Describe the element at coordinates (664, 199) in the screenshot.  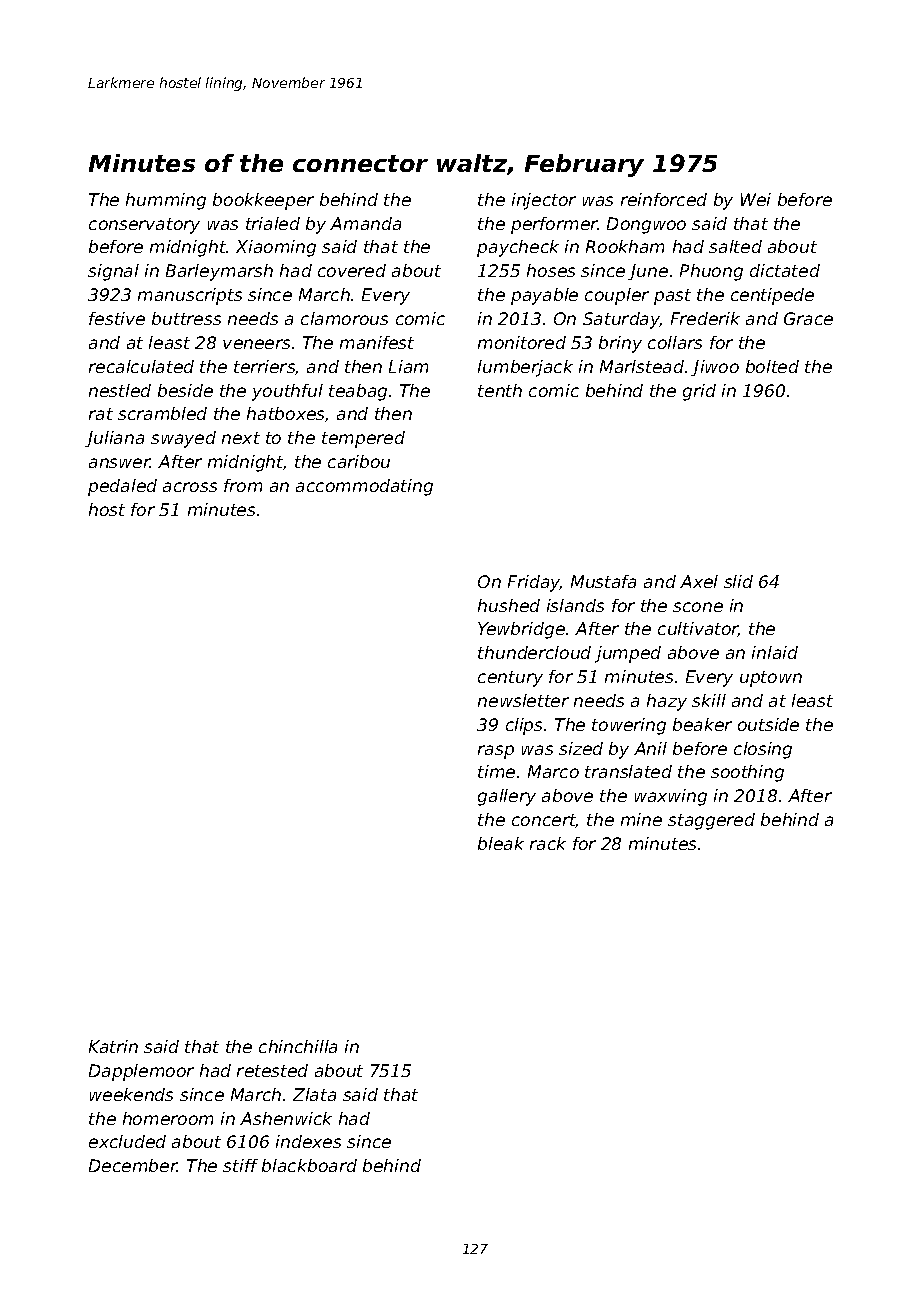
I see `reinforced` at that location.
